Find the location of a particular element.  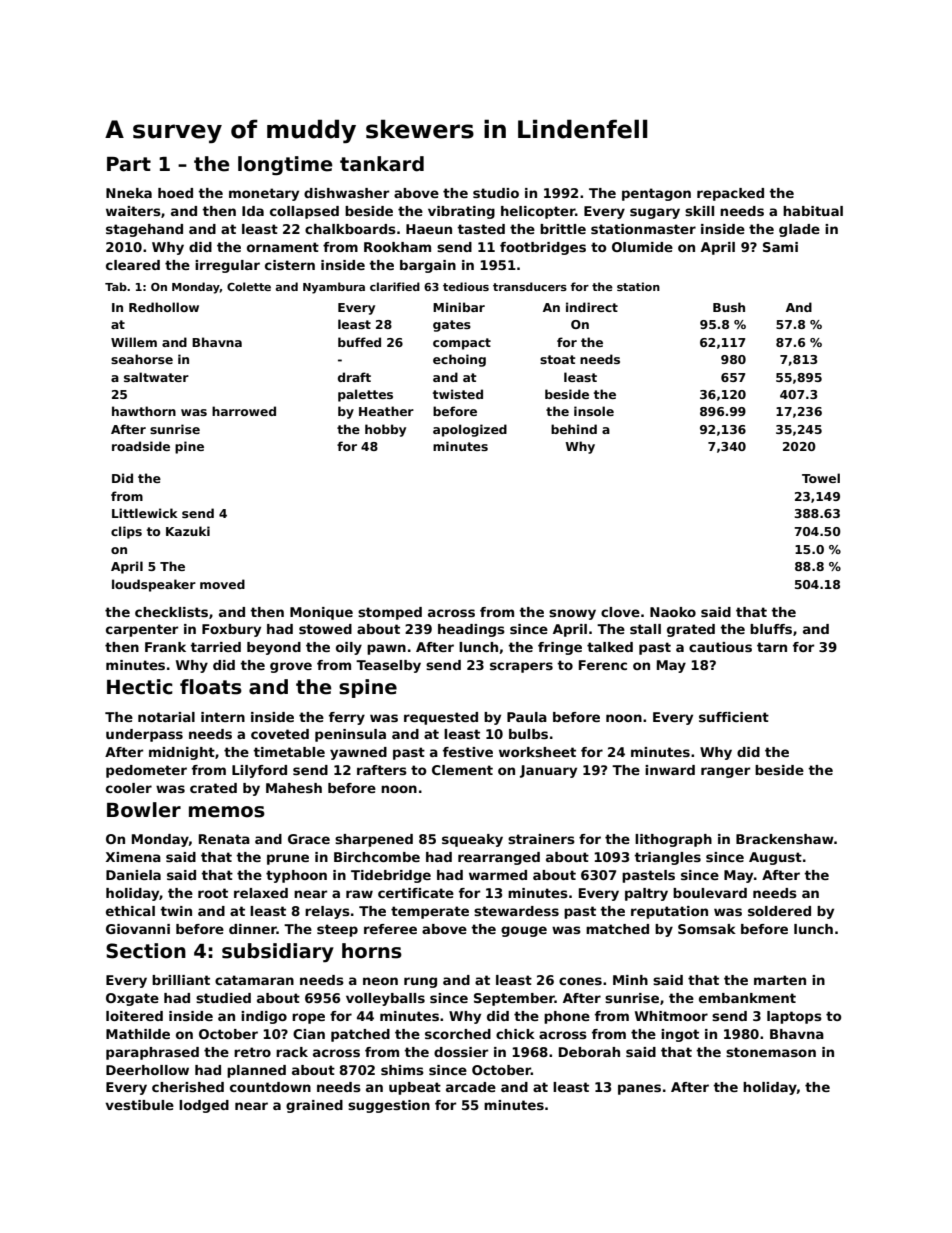

indirect is located at coordinates (592, 307).
